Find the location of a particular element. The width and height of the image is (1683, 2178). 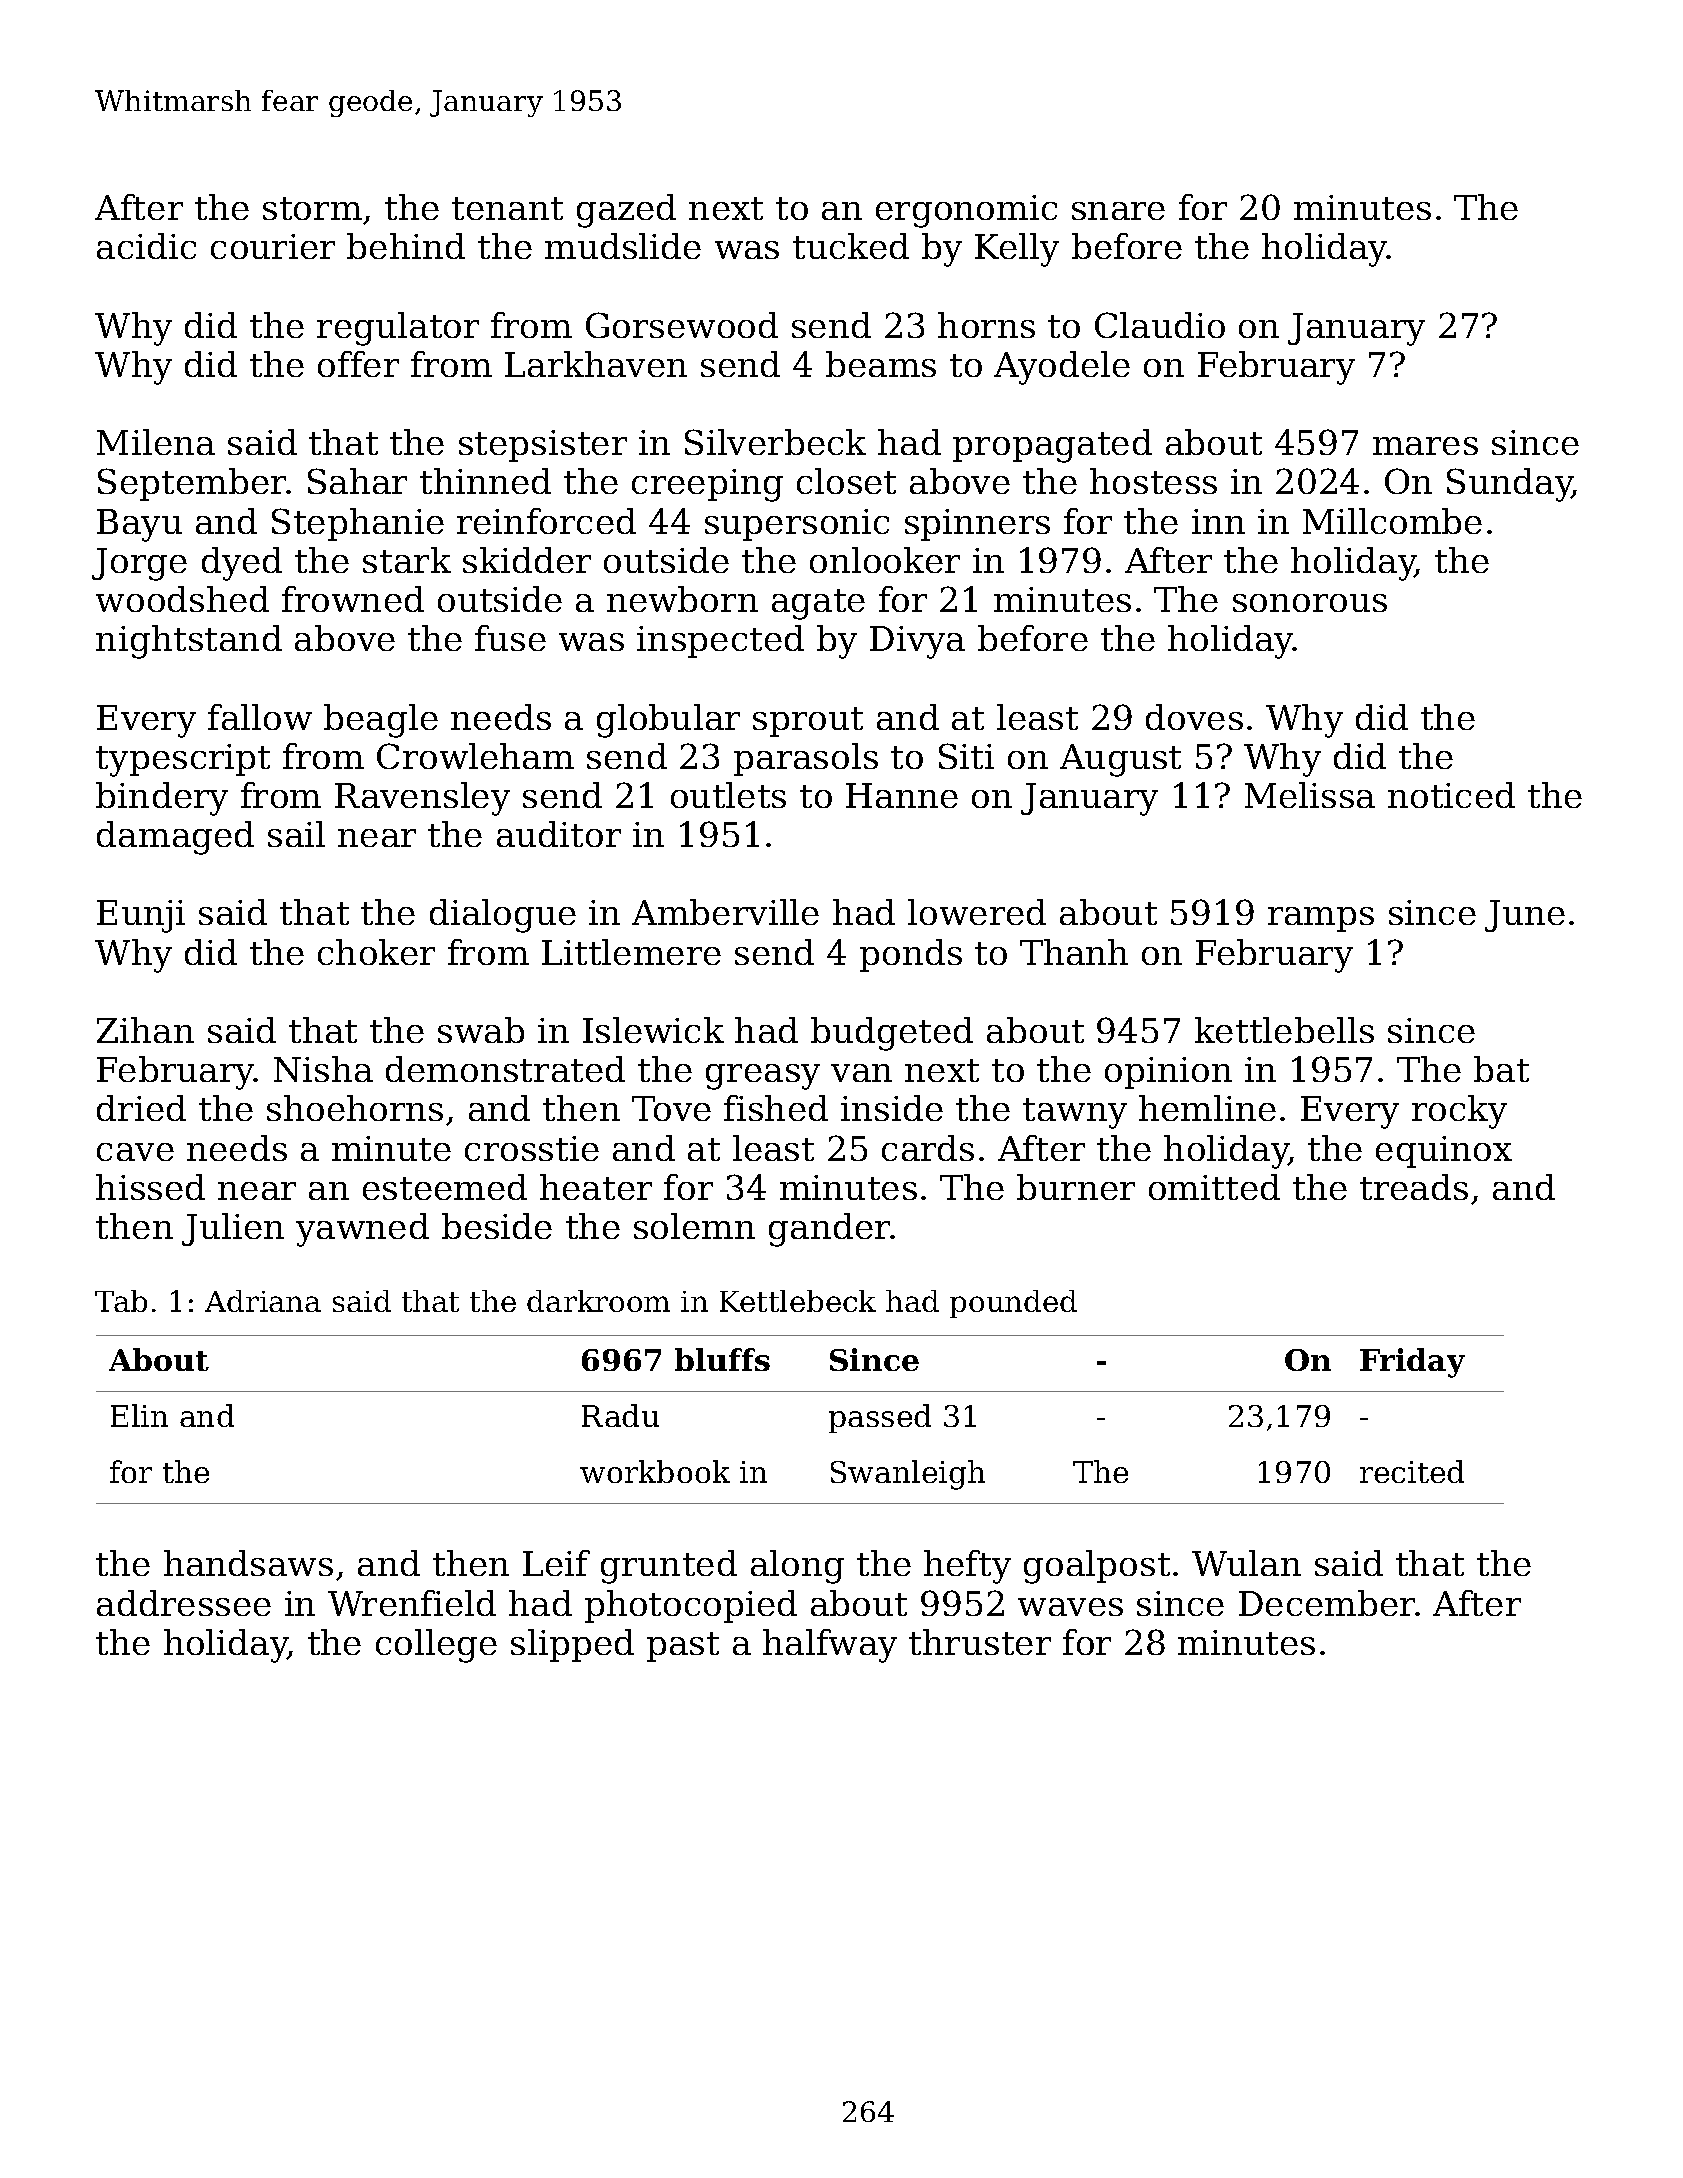

recited is located at coordinates (1412, 1471).
